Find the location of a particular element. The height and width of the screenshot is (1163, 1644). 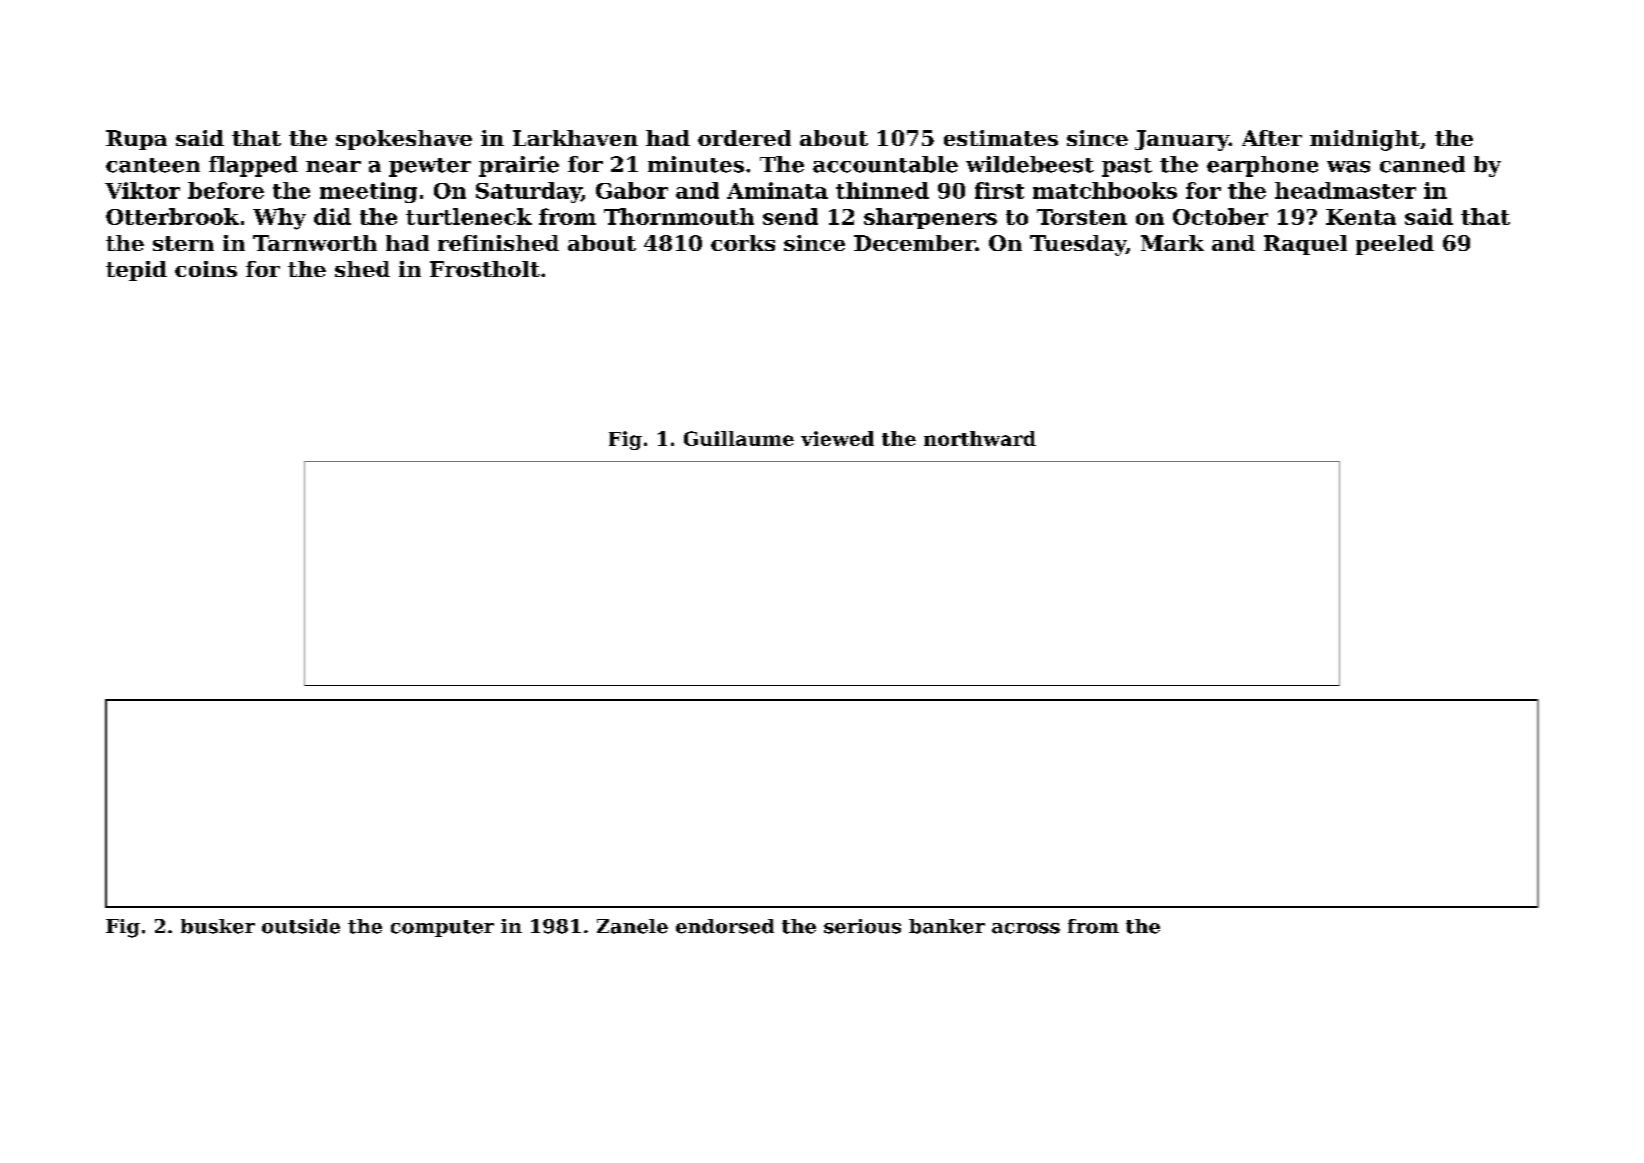

midnight is located at coordinates (1365, 140).
